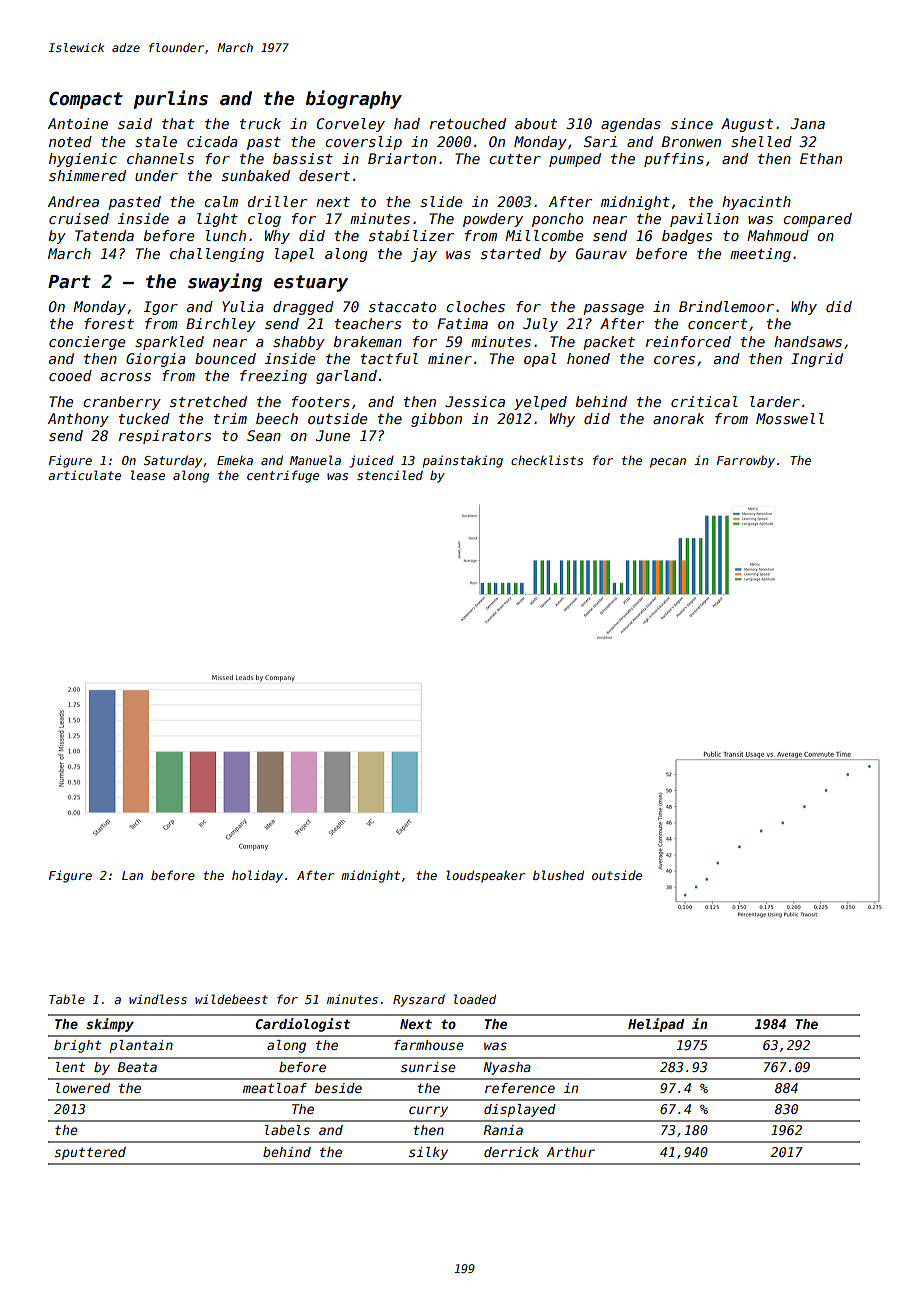 Image resolution: width=908 pixels, height=1316 pixels. What do you see at coordinates (428, 1153) in the screenshot?
I see `silky` at bounding box center [428, 1153].
